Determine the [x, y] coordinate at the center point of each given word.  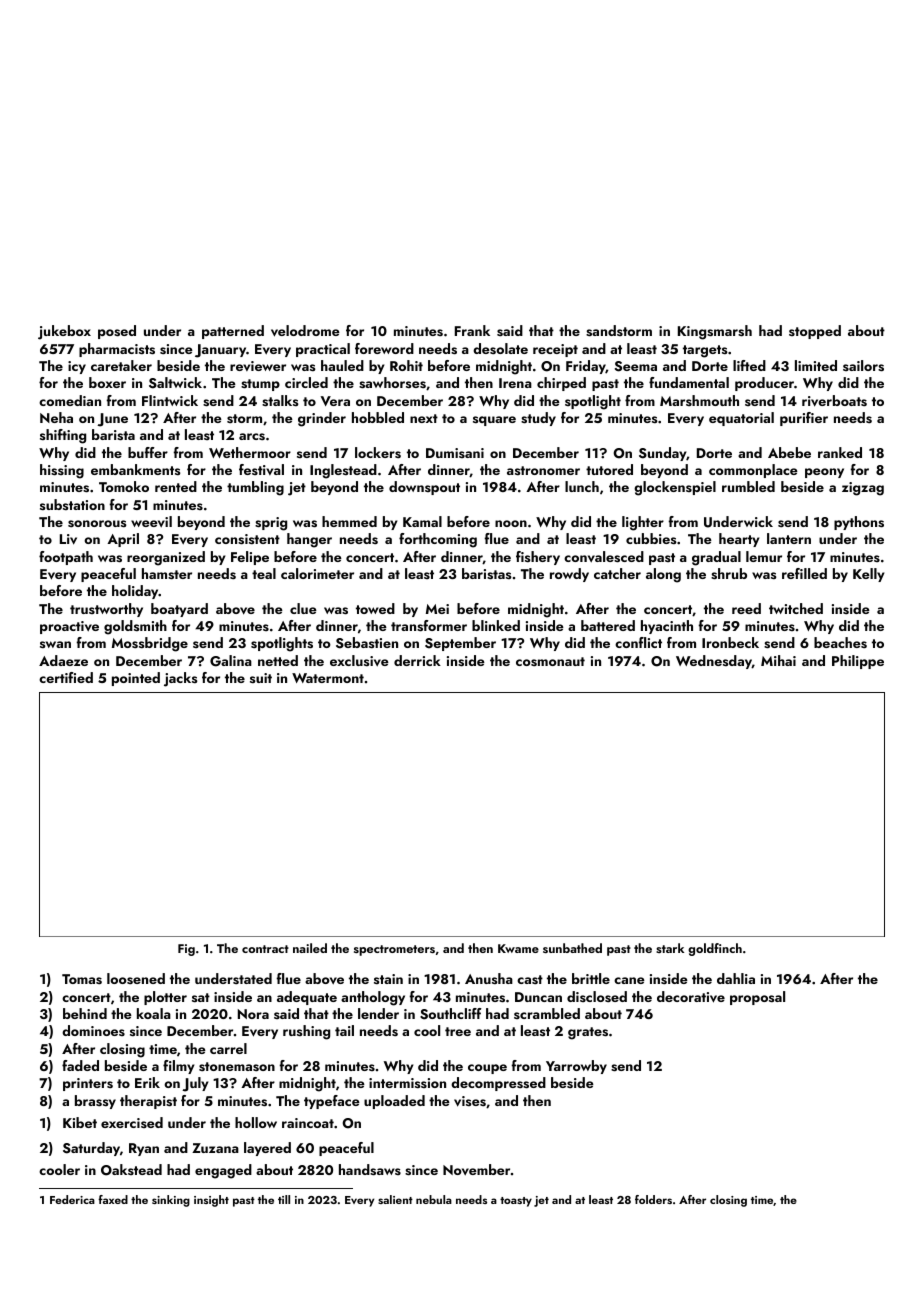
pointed [136, 679]
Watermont [328, 678]
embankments [135, 469]
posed [117, 332]
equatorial [741, 419]
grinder [322, 419]
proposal [757, 998]
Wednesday [714, 662]
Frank [472, 330]
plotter [165, 998]
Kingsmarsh [715, 332]
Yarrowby [576, 1067]
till [284, 1199]
